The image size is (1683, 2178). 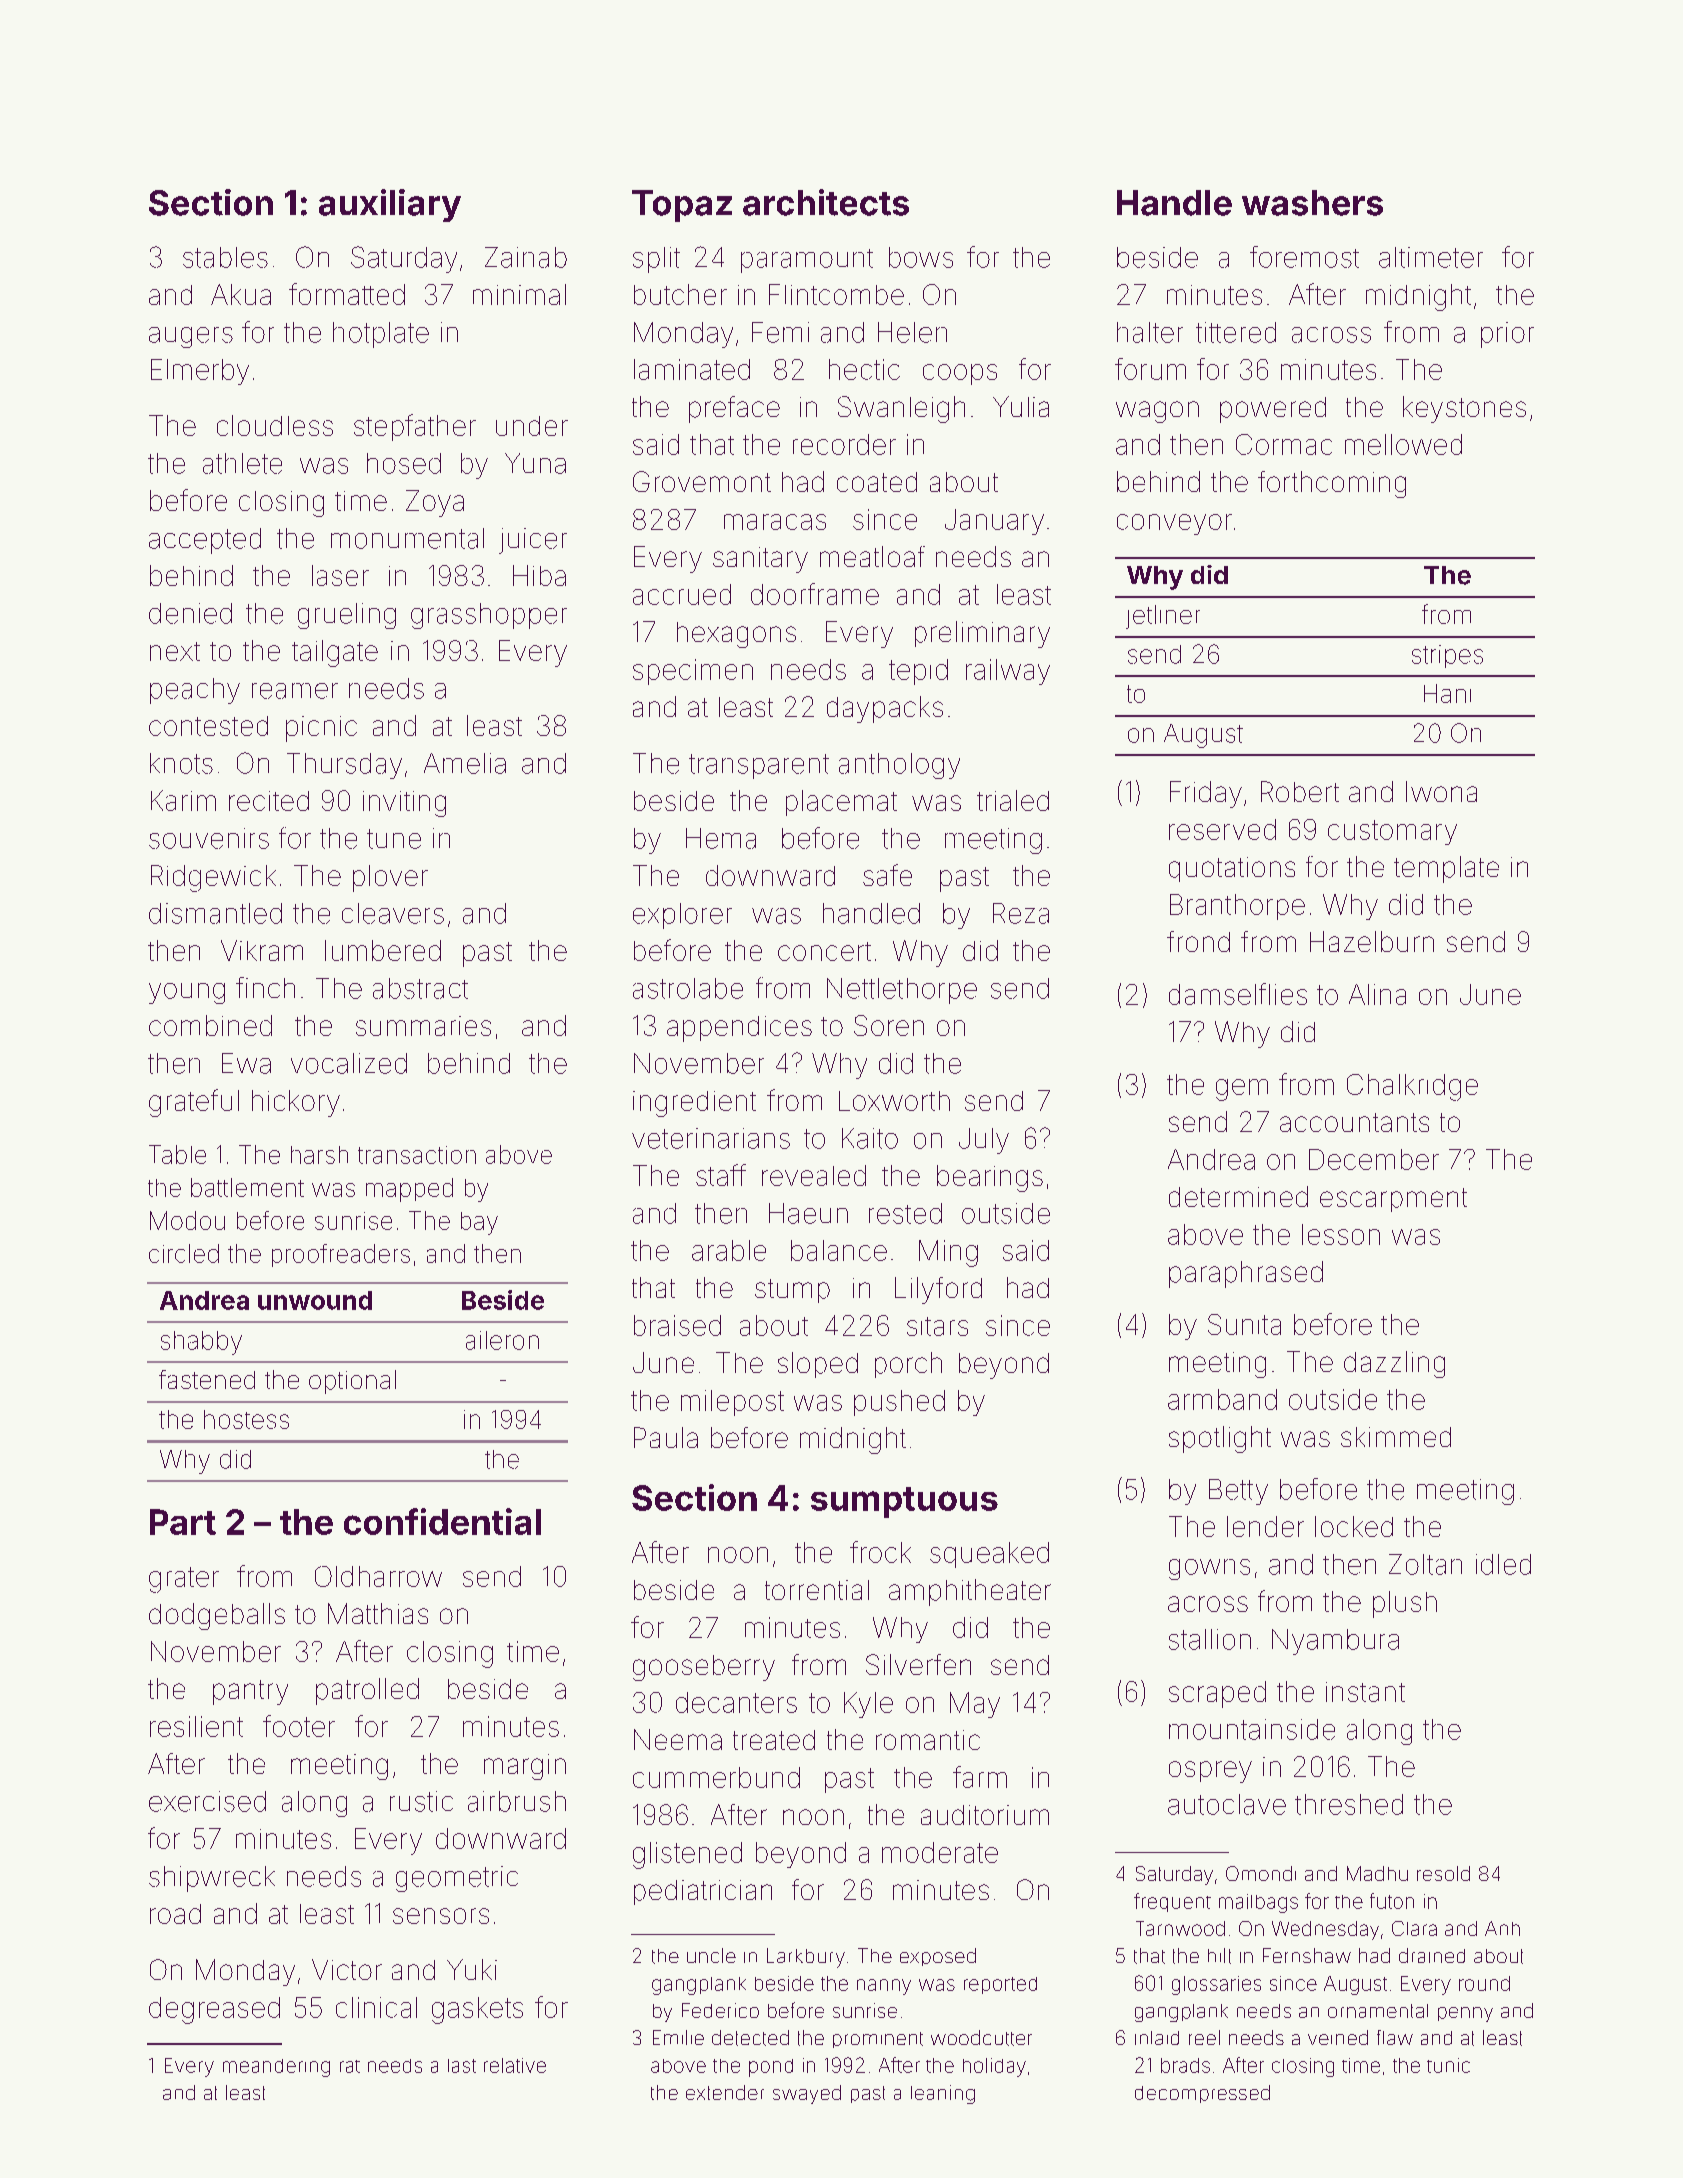 What do you see at coordinates (887, 875) in the document?
I see `safe` at bounding box center [887, 875].
